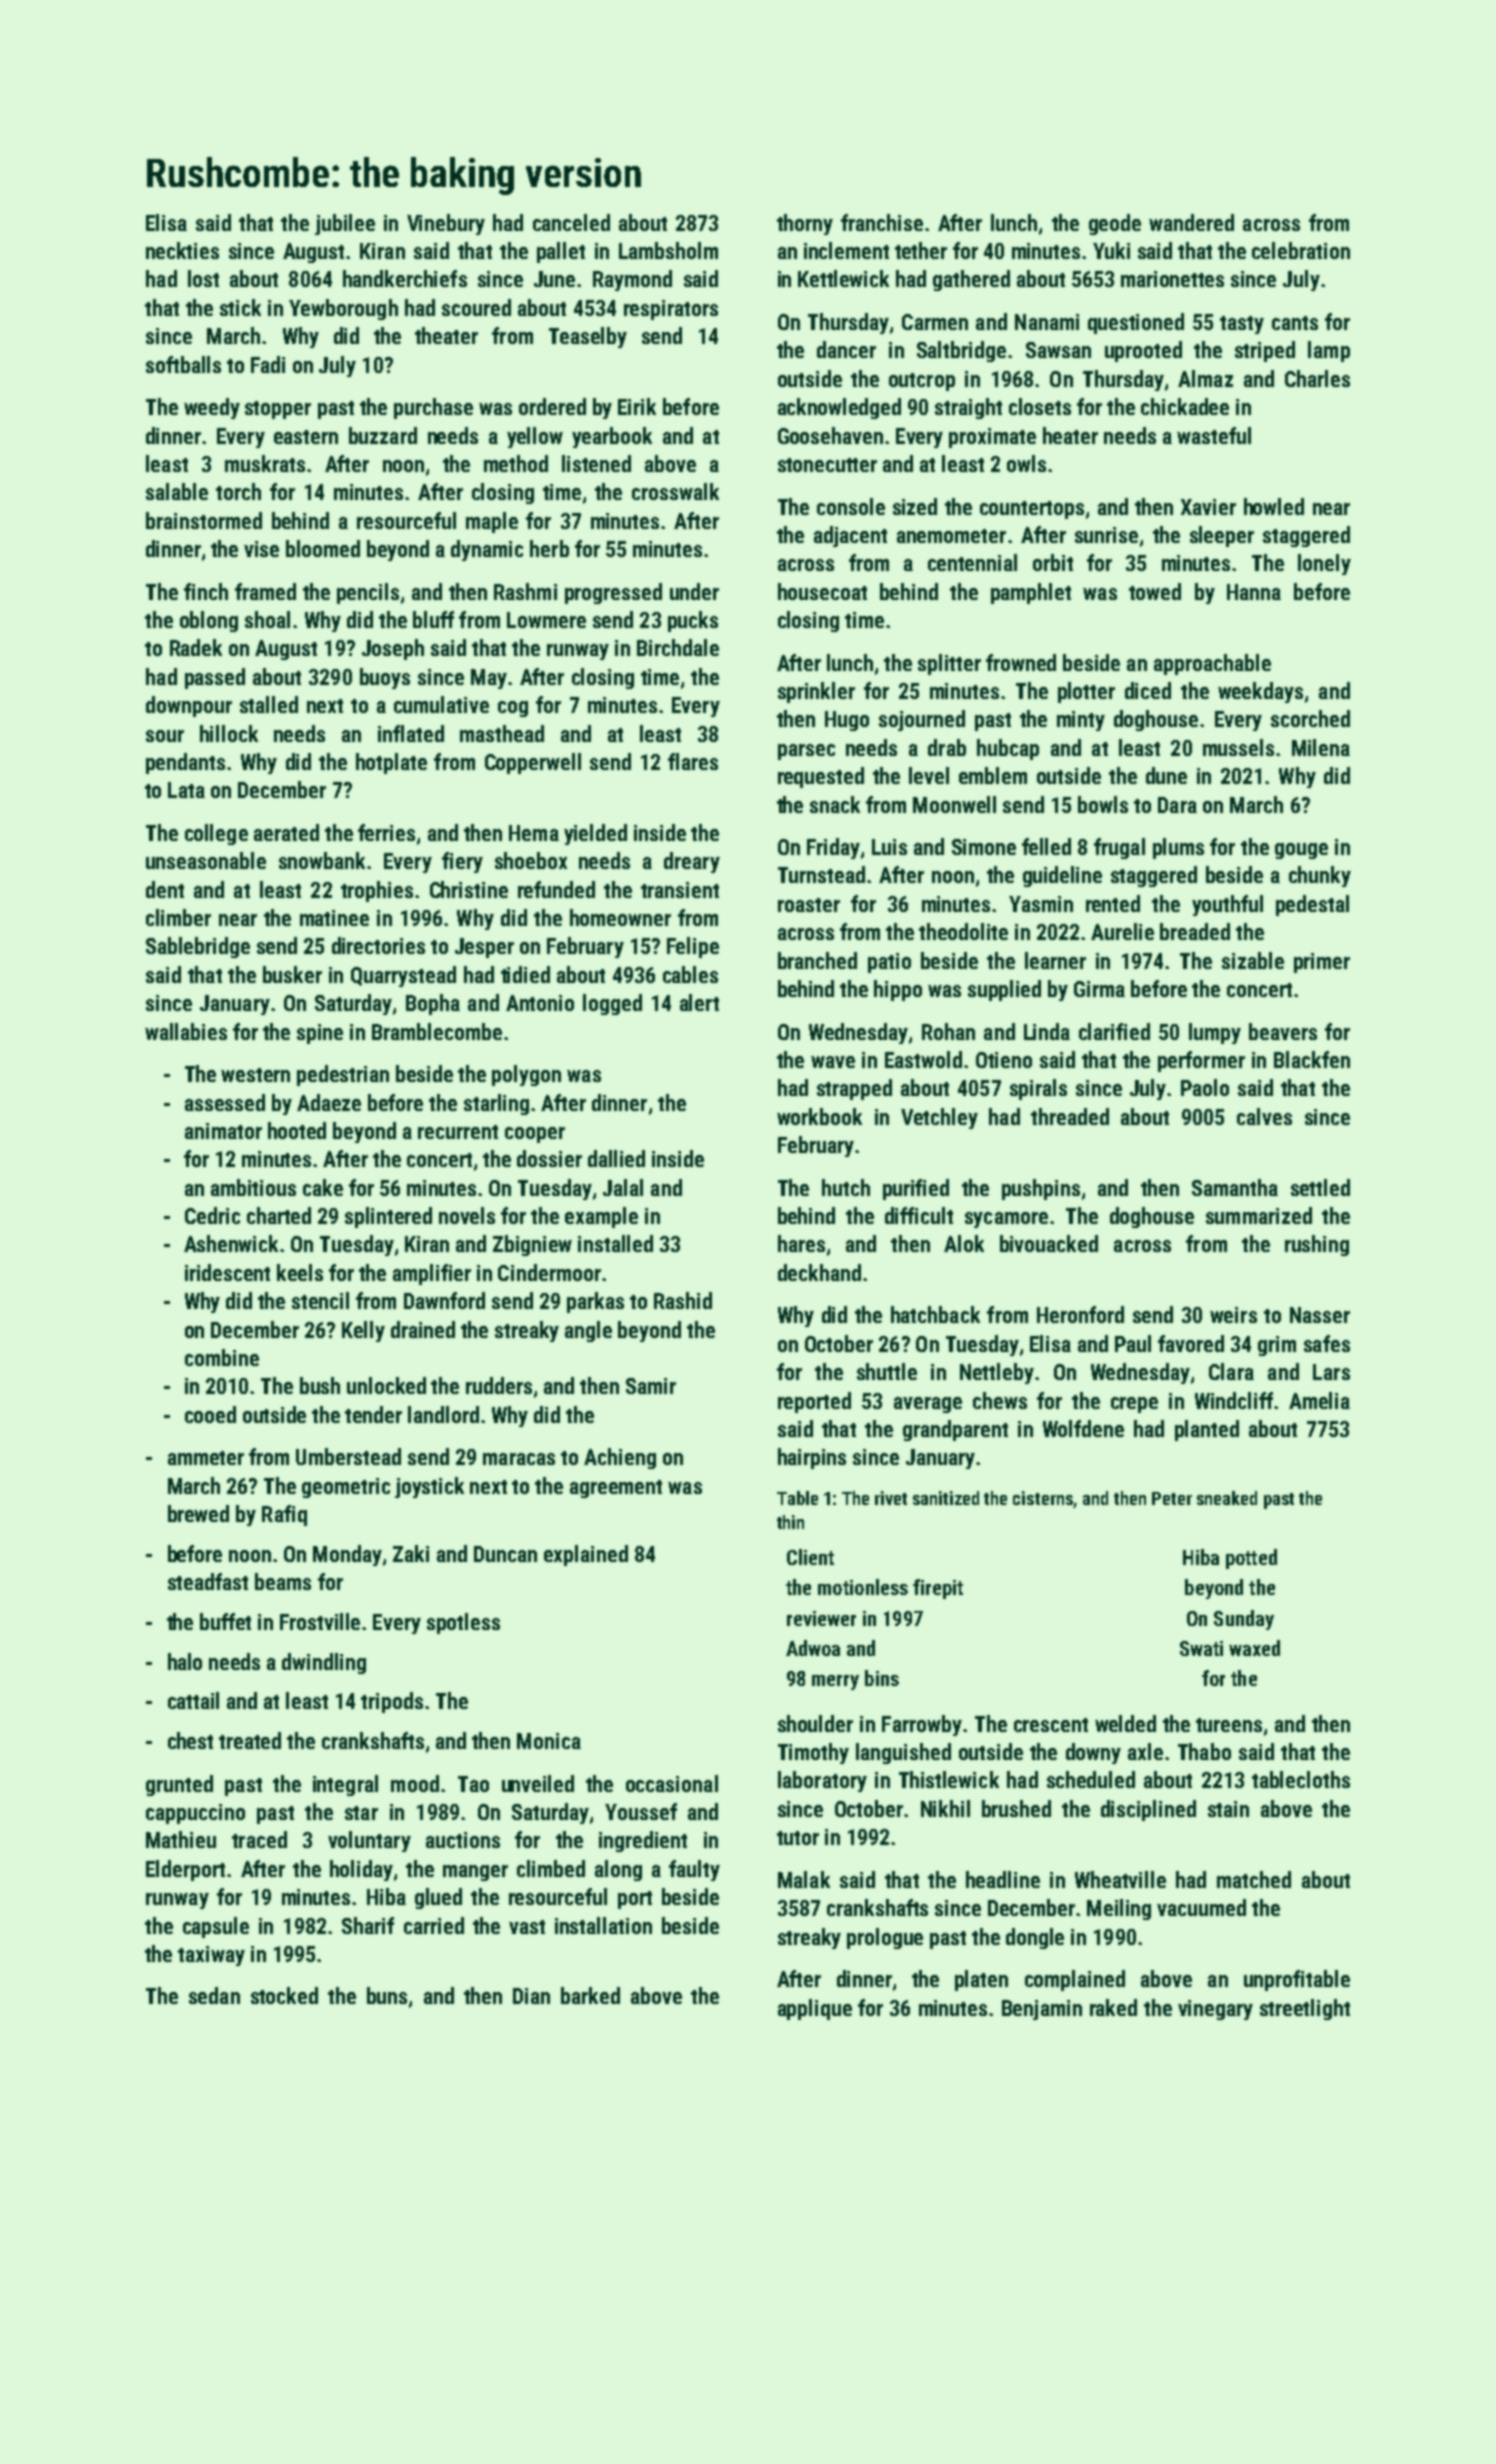 The width and height of the image is (1496, 2464). Describe the element at coordinates (1233, 1315) in the image. I see `weirs` at that location.
